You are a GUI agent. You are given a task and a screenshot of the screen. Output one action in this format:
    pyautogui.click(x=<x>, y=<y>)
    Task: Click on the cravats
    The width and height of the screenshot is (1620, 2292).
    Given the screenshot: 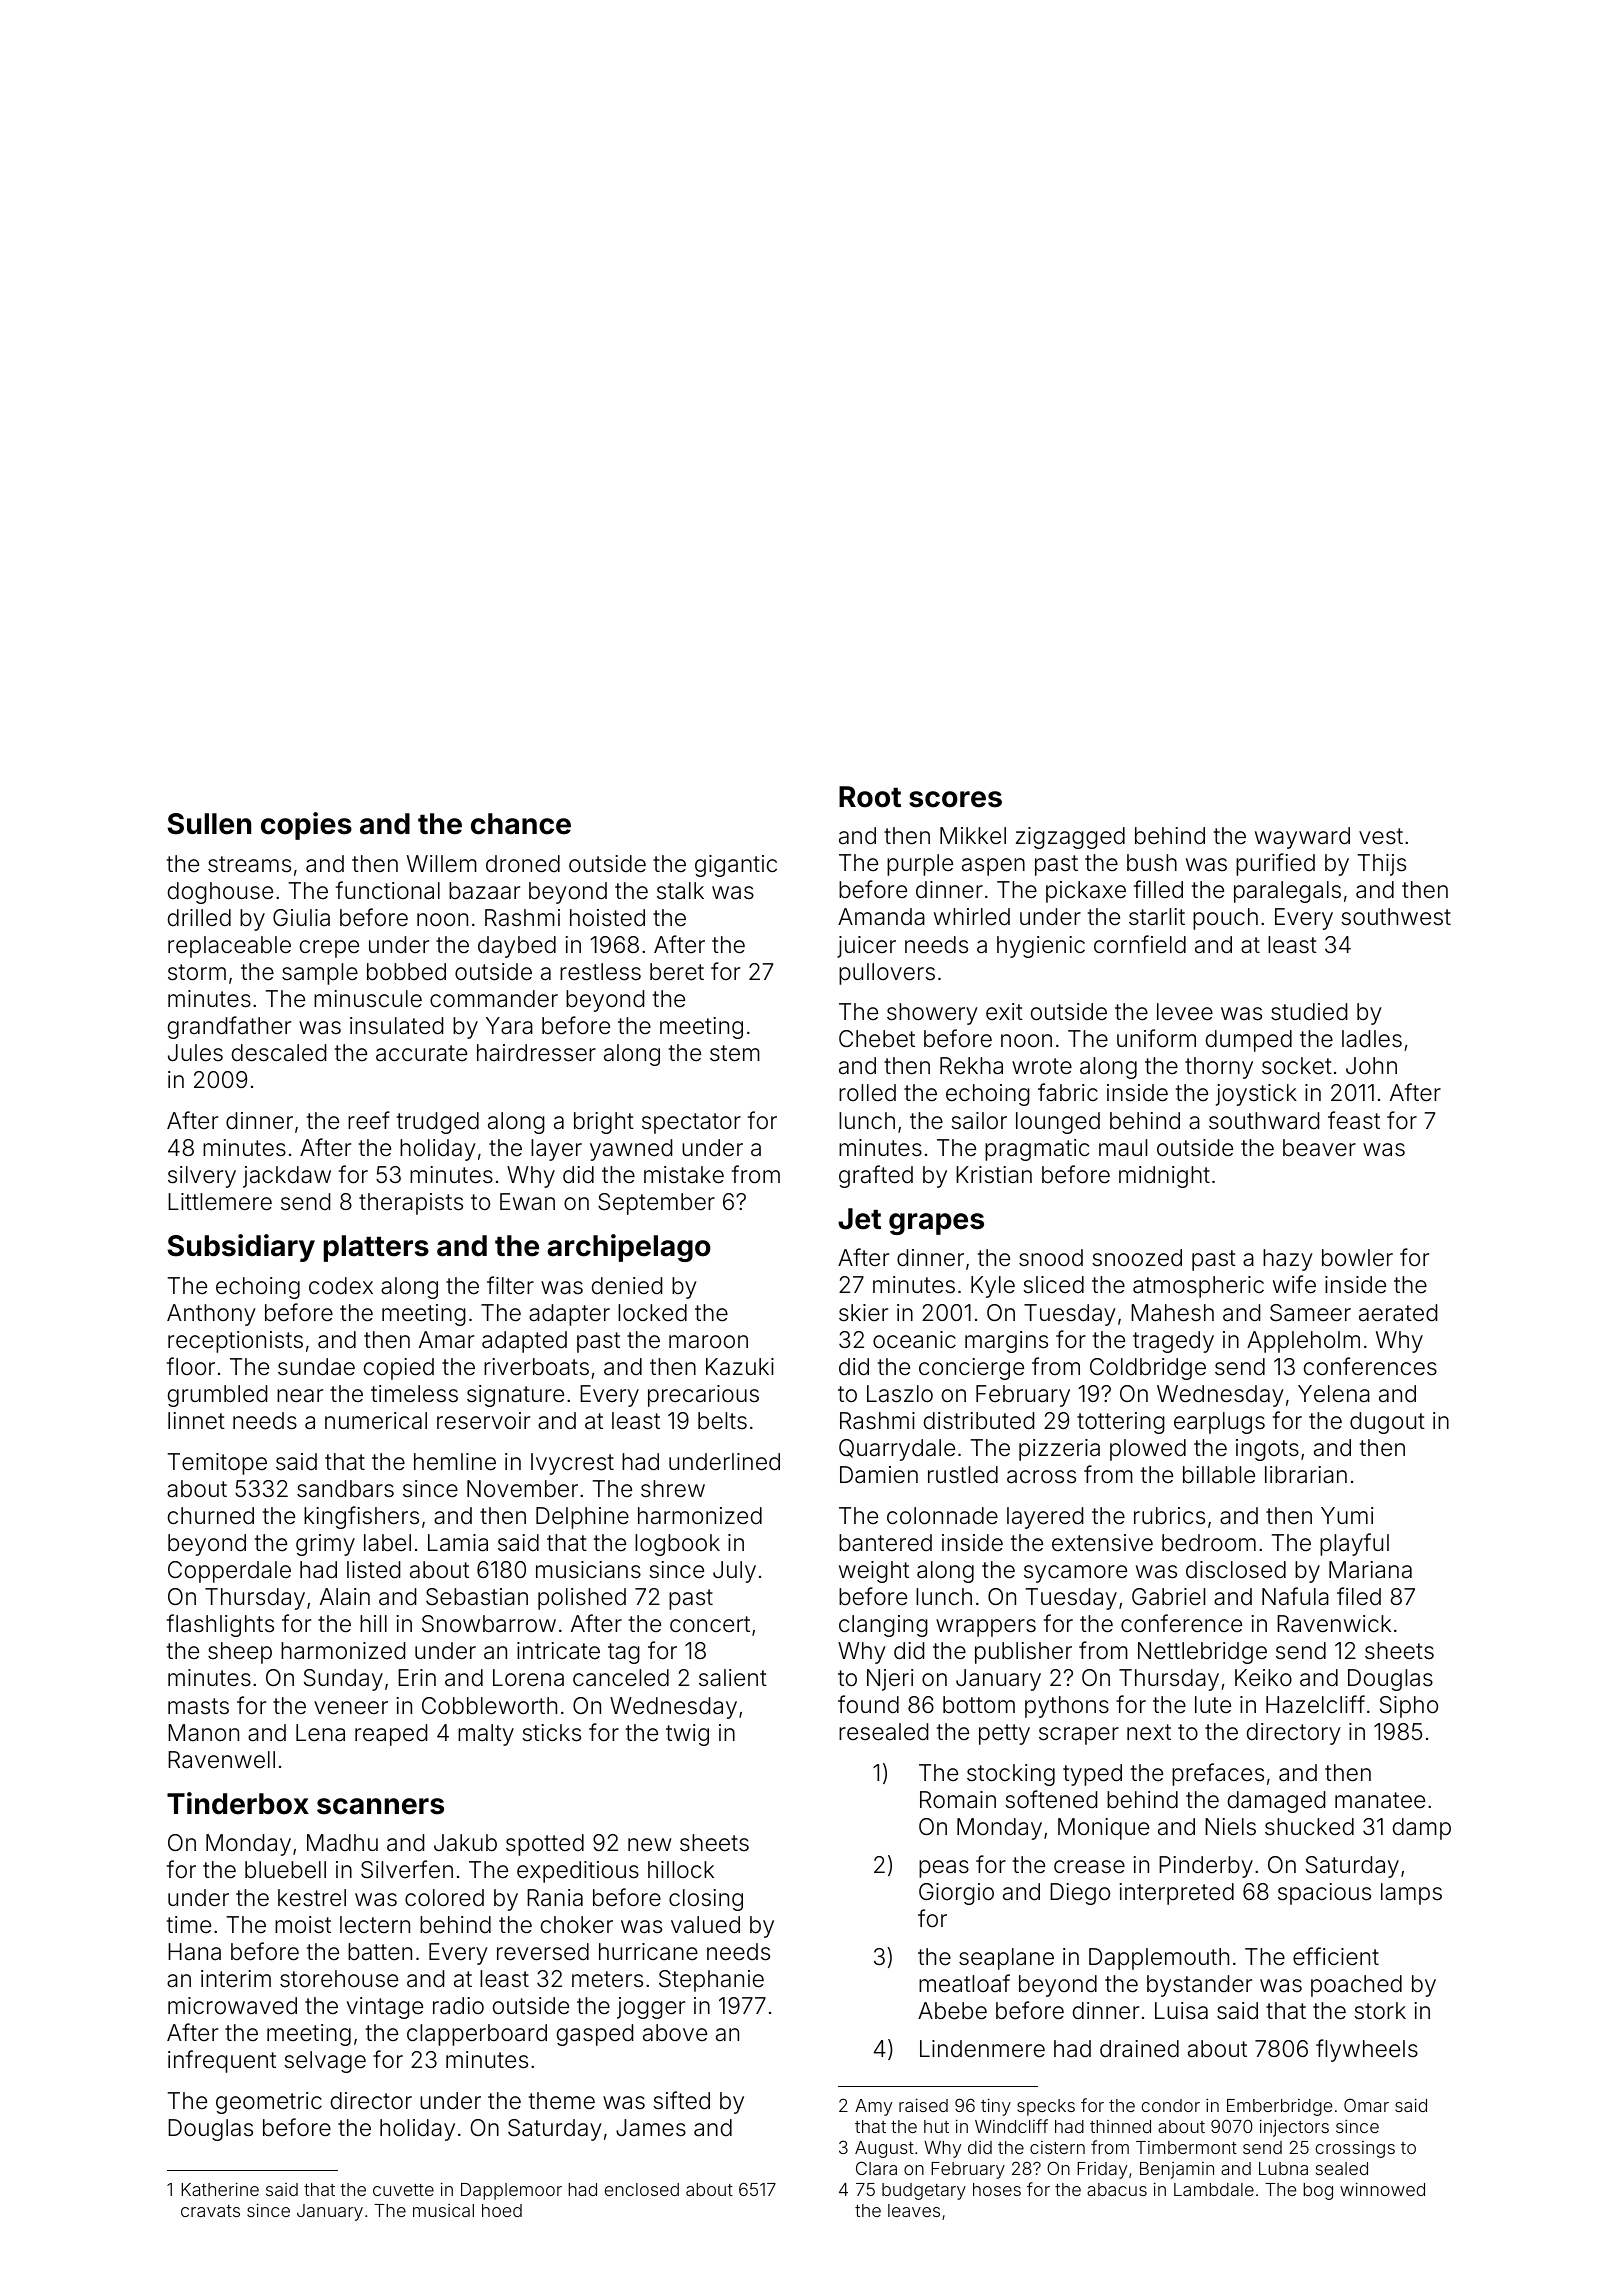 What is the action you would take?
    pyautogui.click(x=210, y=2211)
